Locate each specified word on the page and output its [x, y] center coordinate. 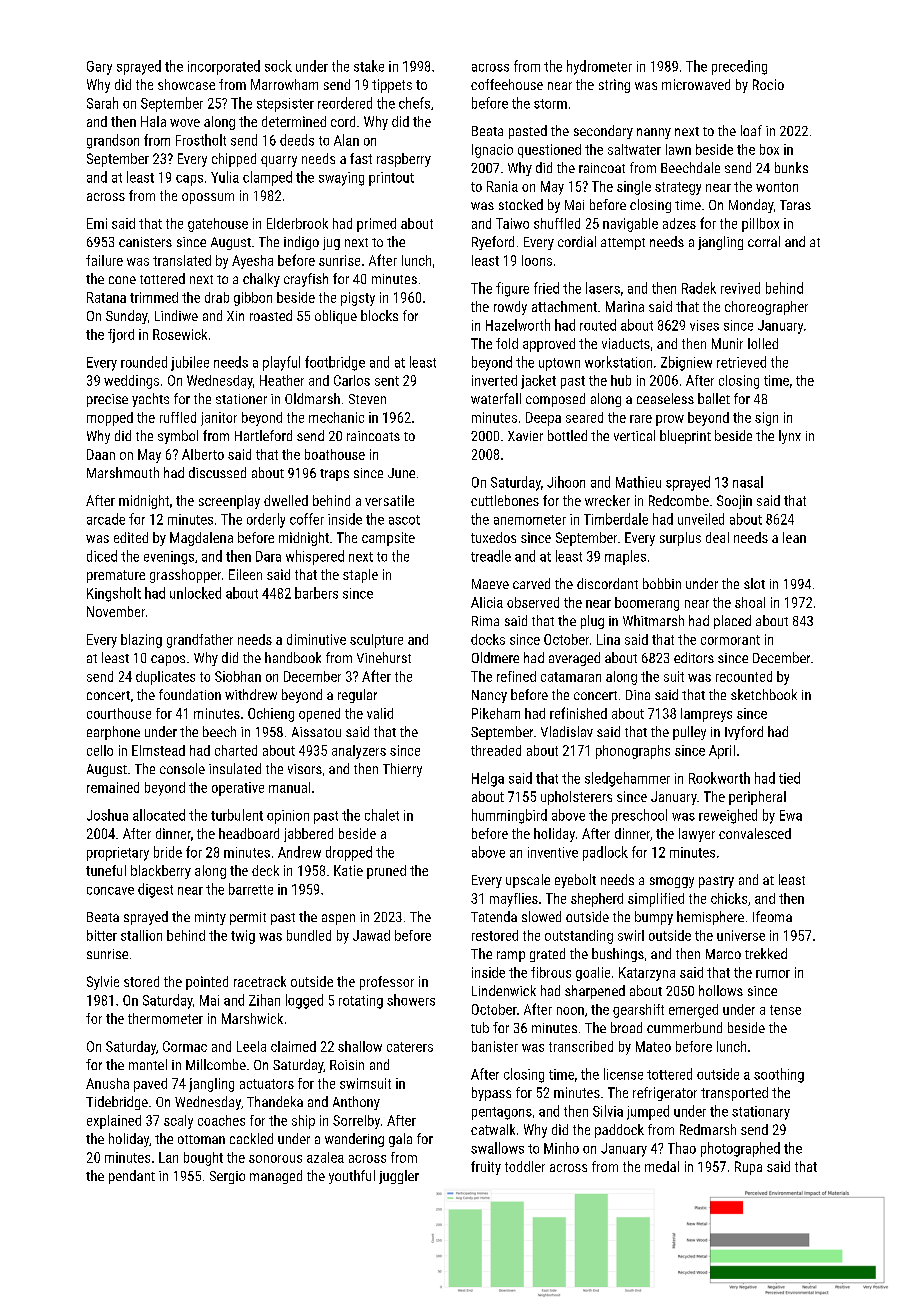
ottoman [201, 1139]
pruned [386, 872]
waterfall [496, 398]
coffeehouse [507, 84]
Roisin [347, 1065]
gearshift [638, 1011]
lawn [678, 149]
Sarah [102, 103]
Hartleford [263, 435]
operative [238, 789]
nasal [748, 482]
